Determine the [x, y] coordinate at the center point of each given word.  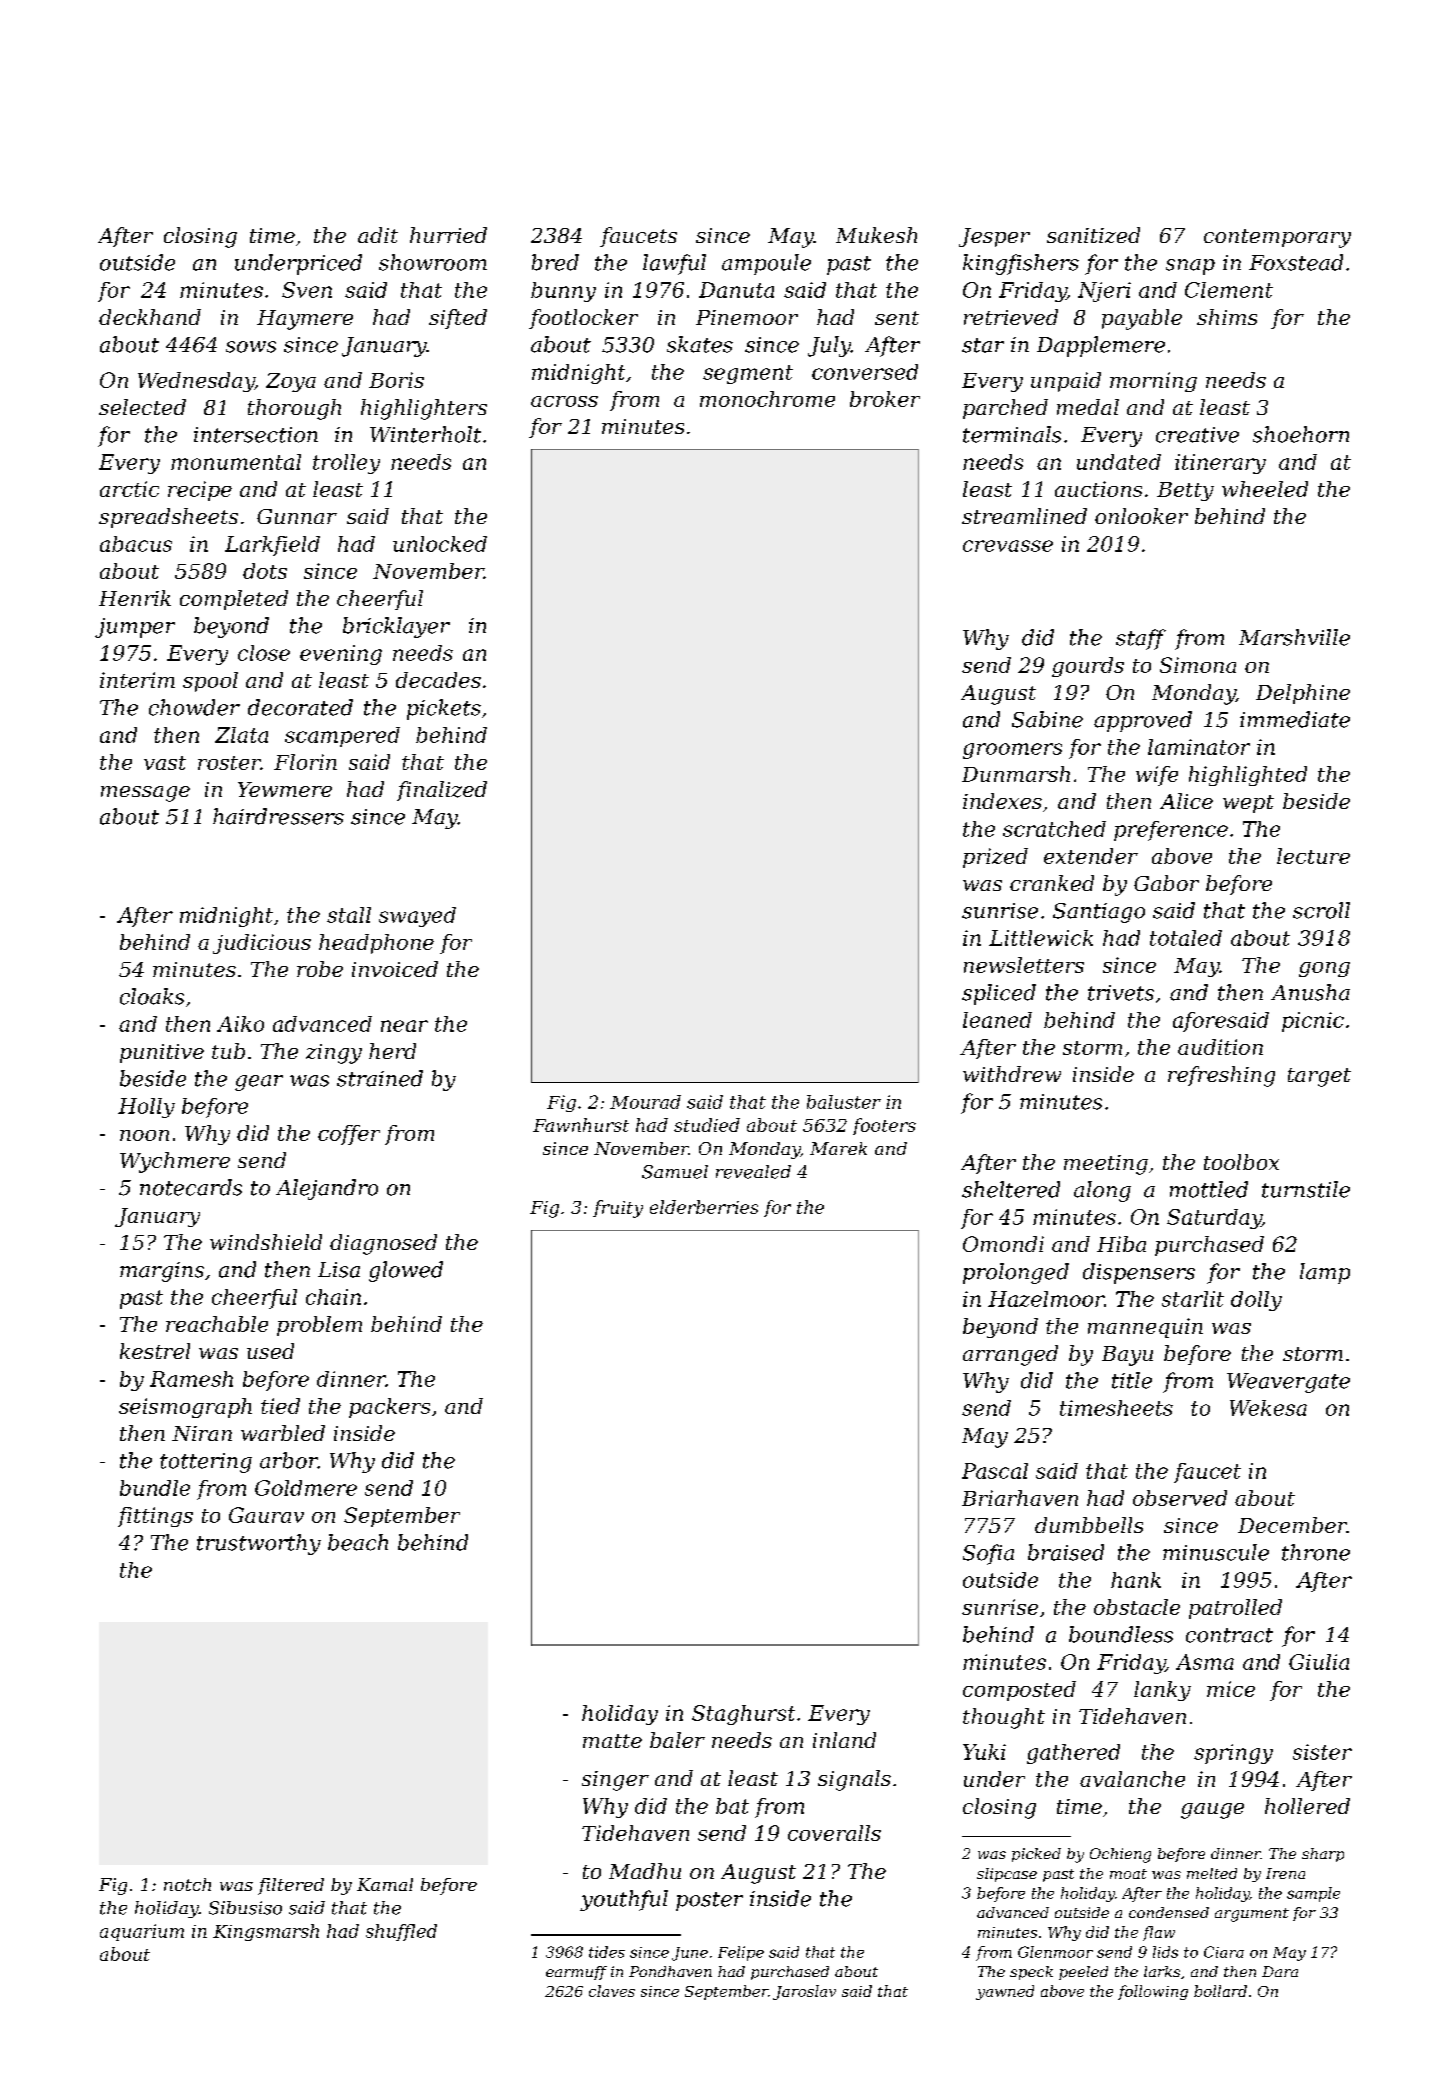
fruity [618, 1209]
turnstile [1306, 1189]
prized [995, 858]
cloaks [152, 996]
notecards [191, 1187]
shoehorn [1301, 434]
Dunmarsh [1016, 774]
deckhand [150, 317]
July [829, 346]
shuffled [401, 1932]
